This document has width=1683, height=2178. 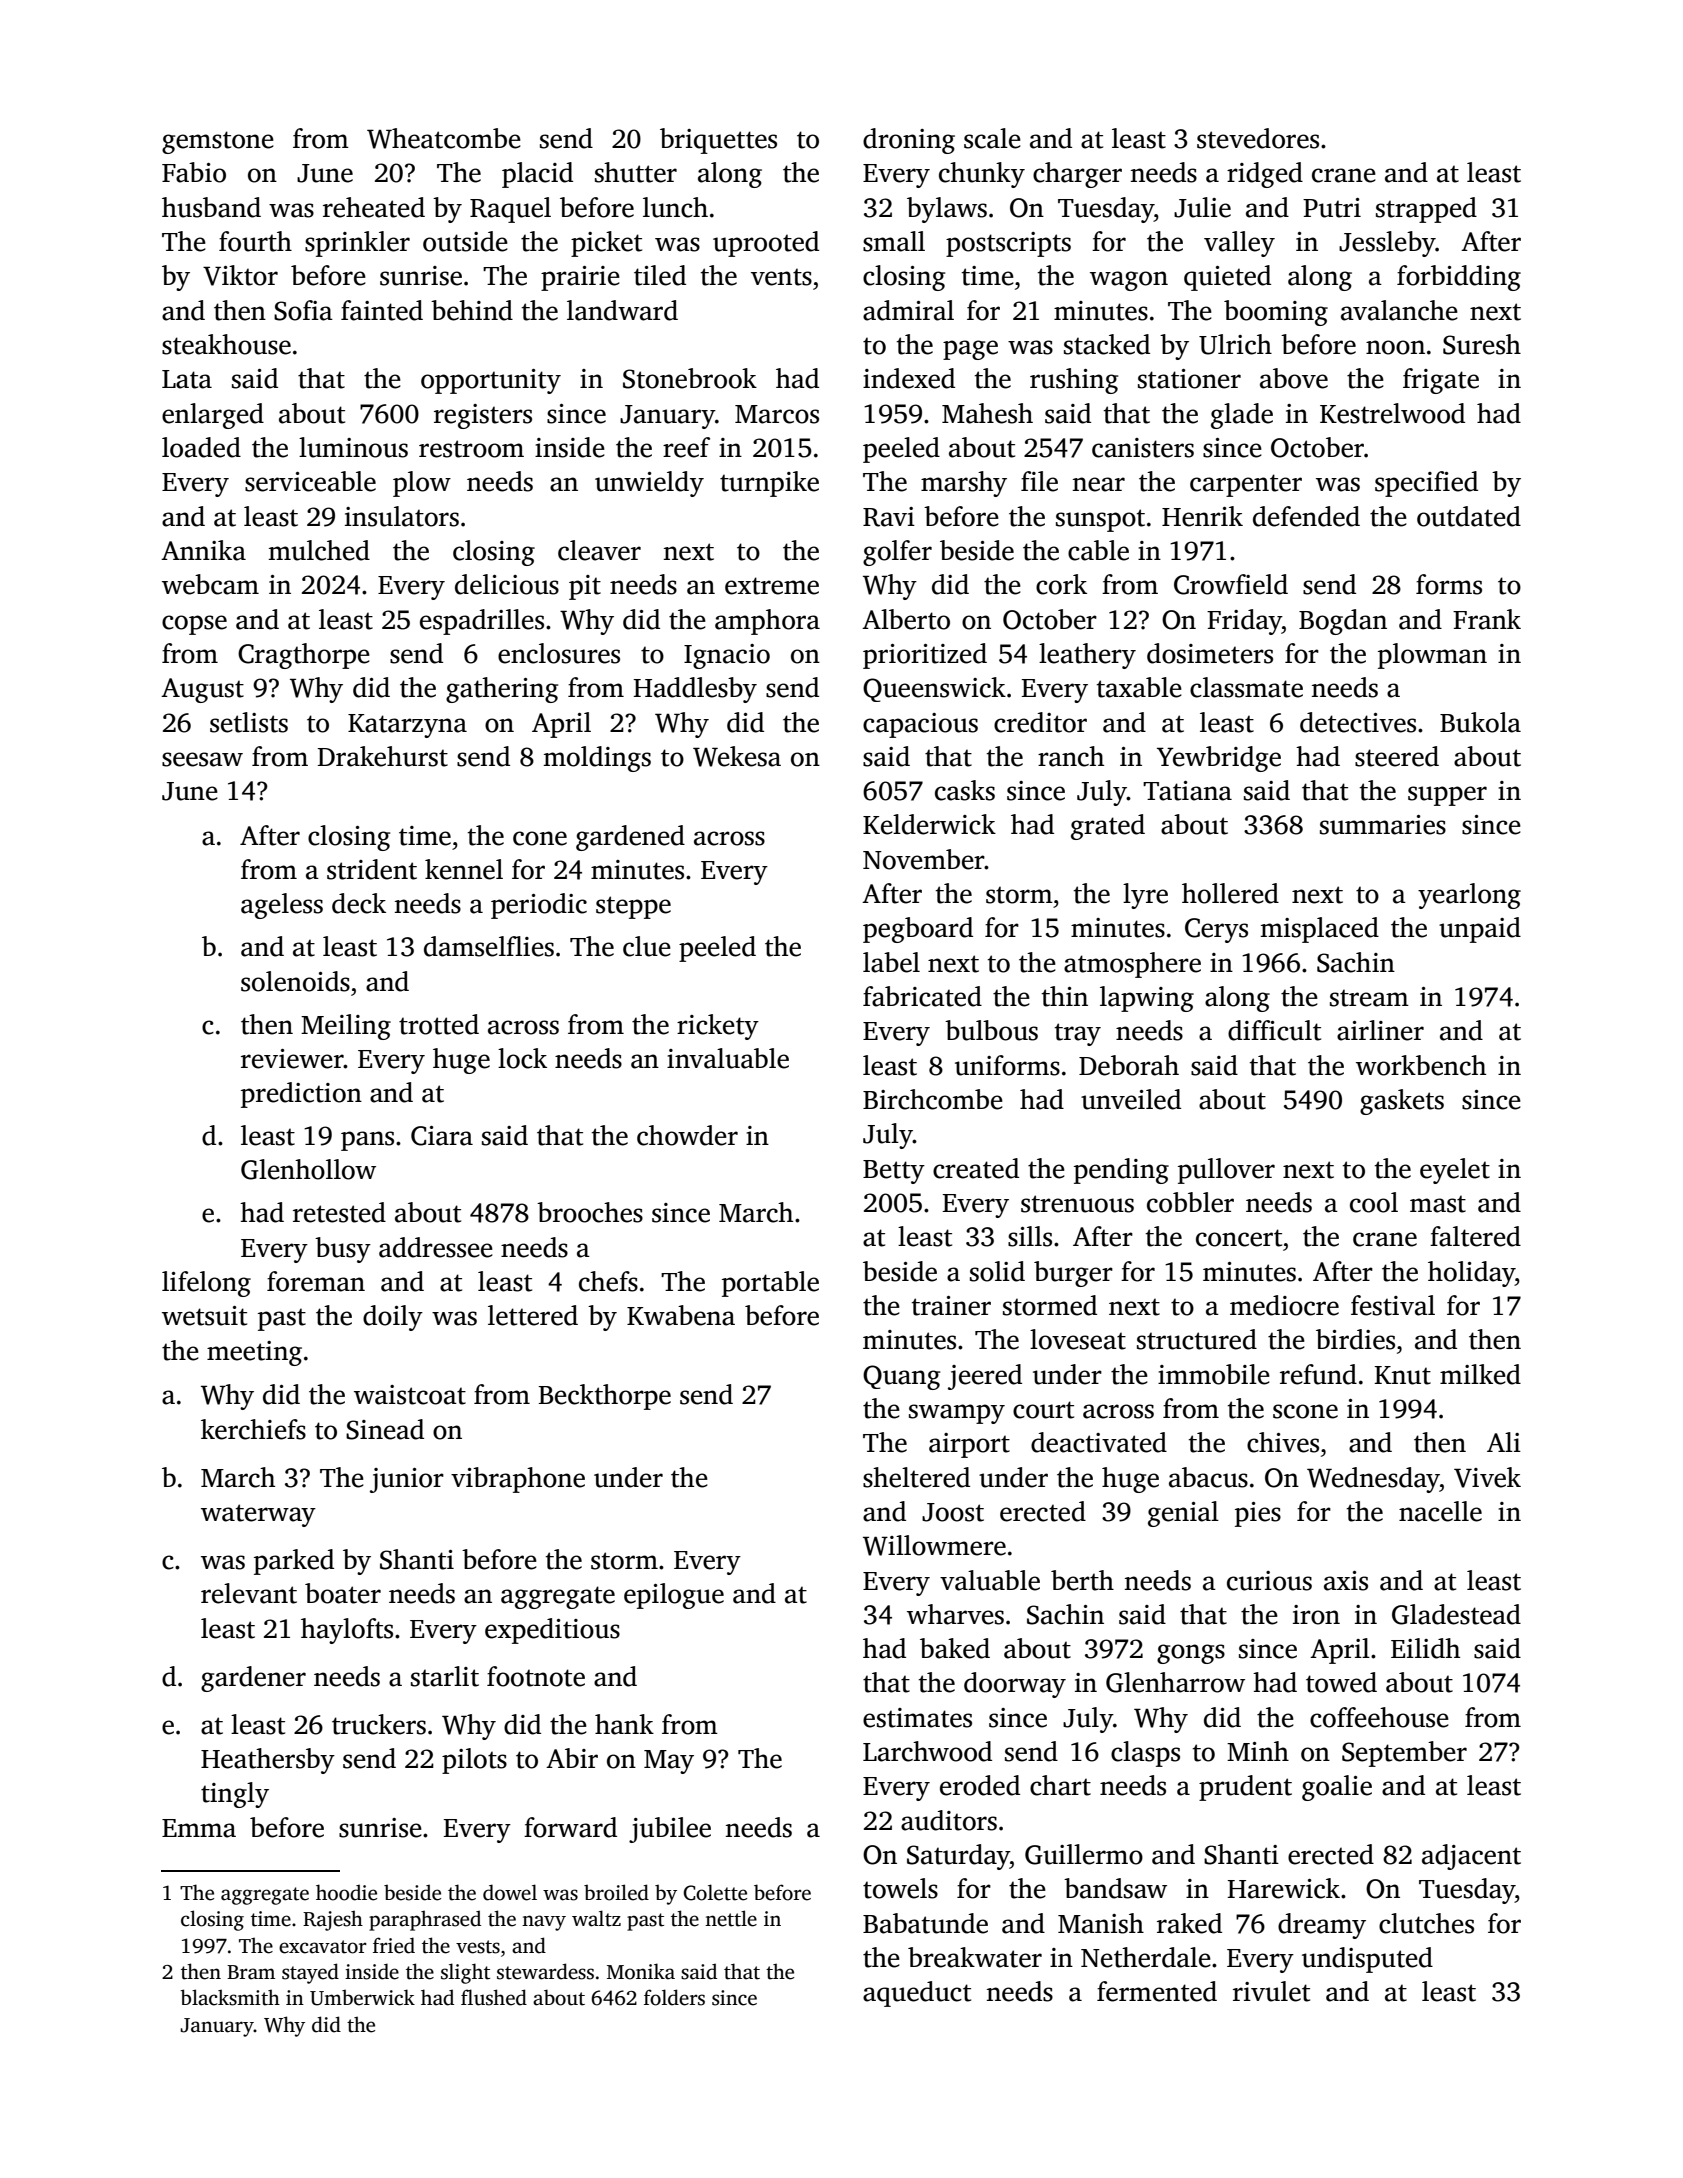 I want to click on milked, so click(x=1480, y=1374).
